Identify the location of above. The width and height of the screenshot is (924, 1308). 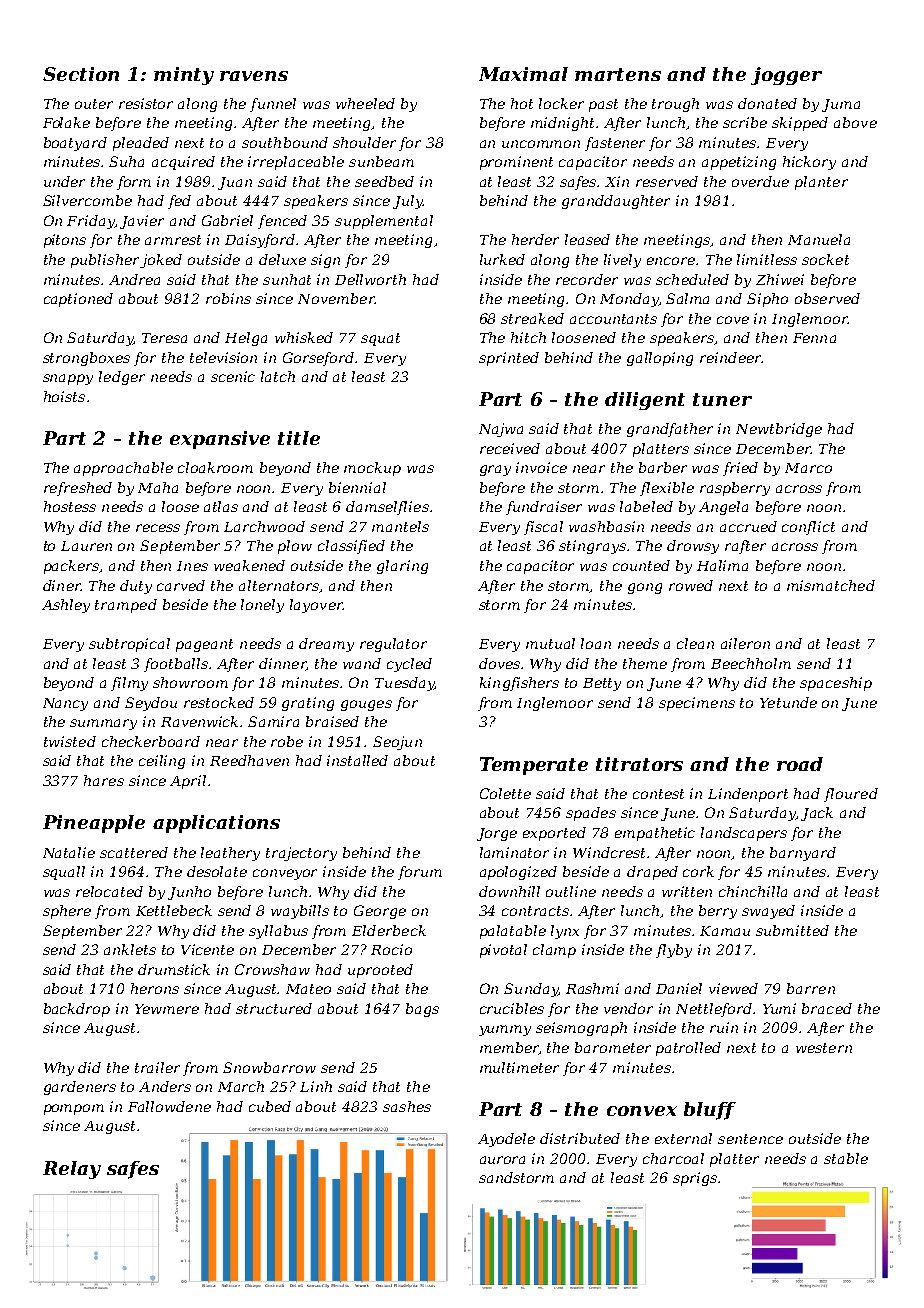
(855, 122).
